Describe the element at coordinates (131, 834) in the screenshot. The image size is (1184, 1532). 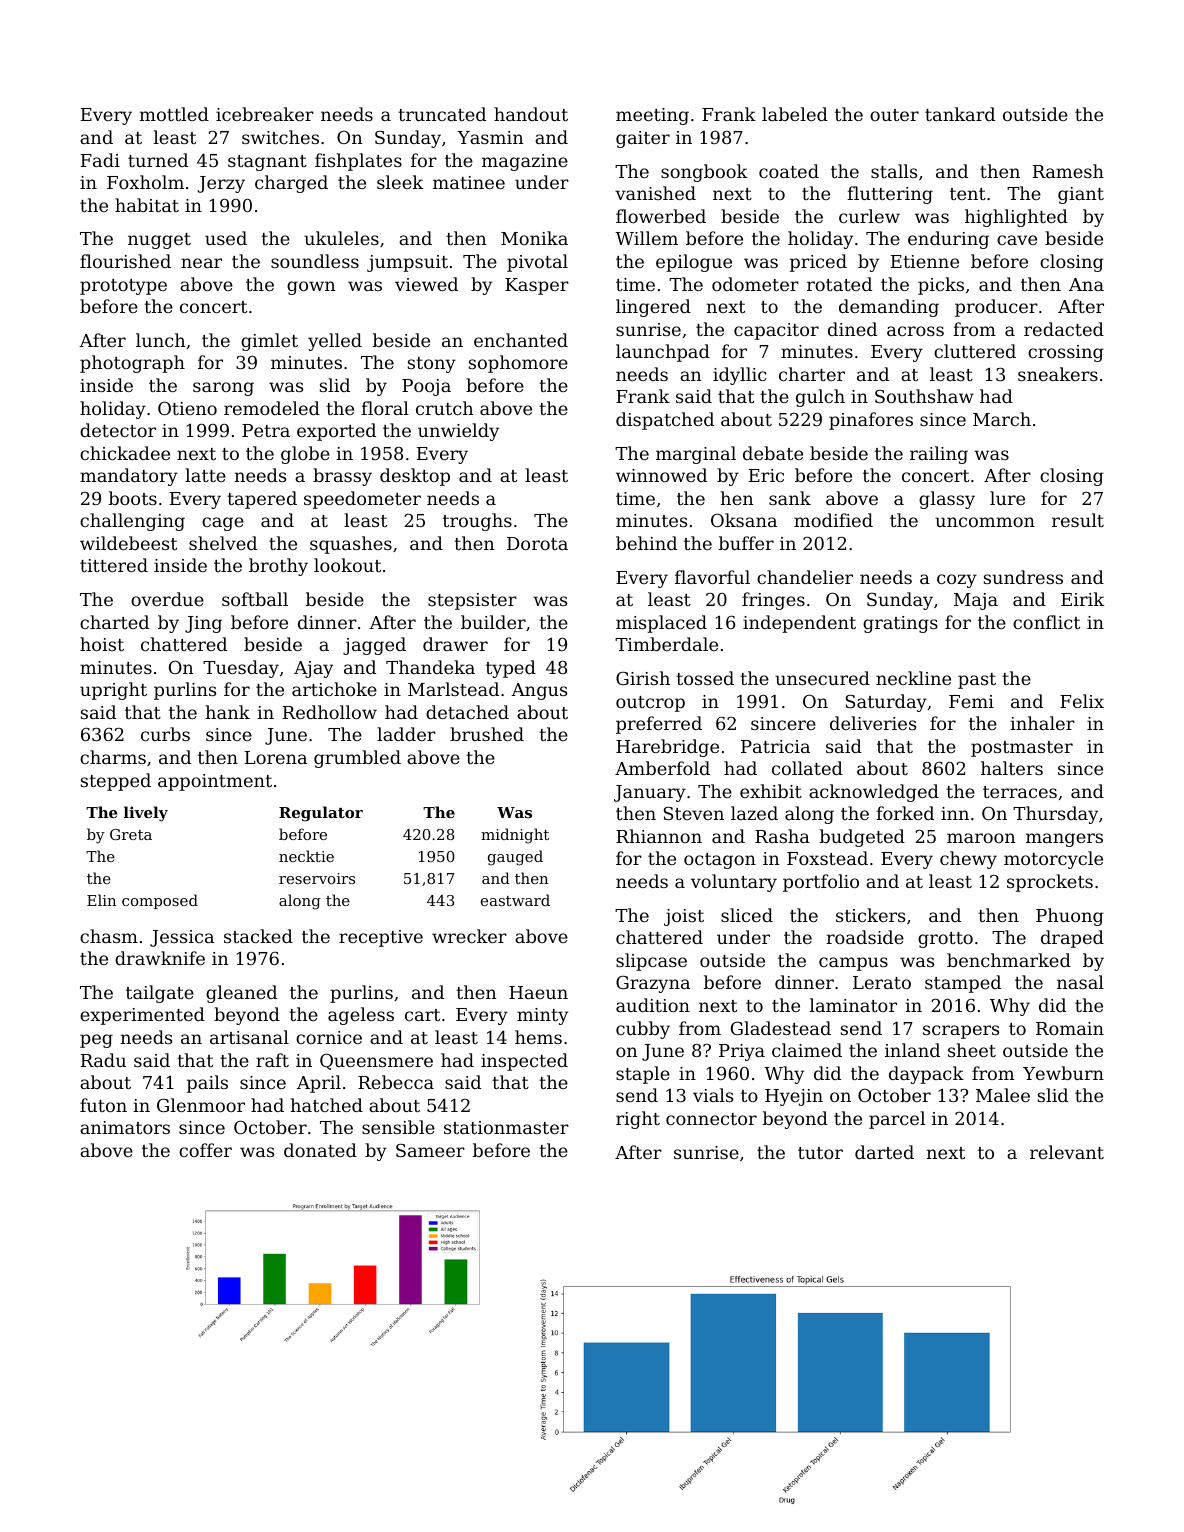
I see `Greta` at that location.
